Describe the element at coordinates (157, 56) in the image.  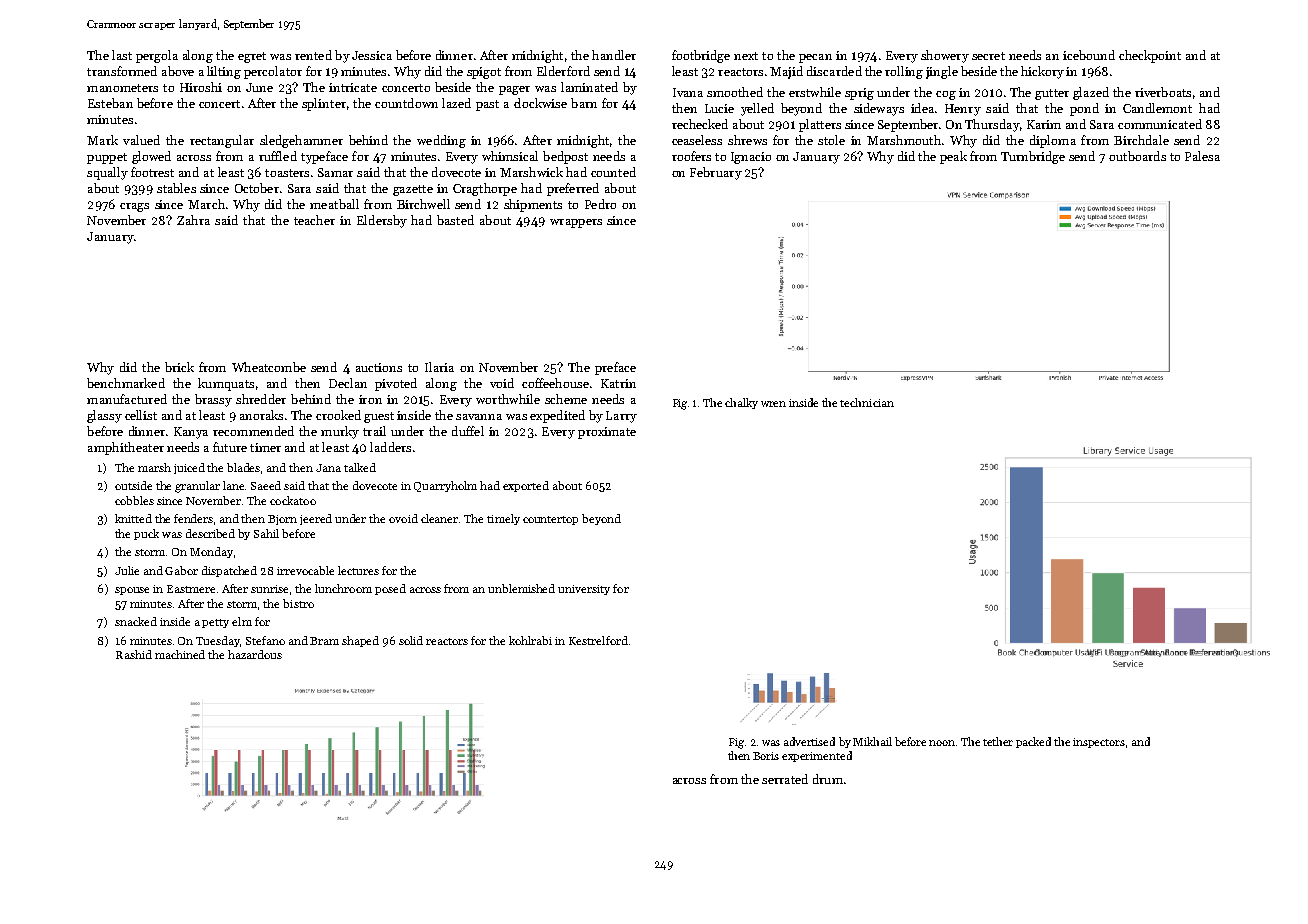
I see `pergola` at that location.
